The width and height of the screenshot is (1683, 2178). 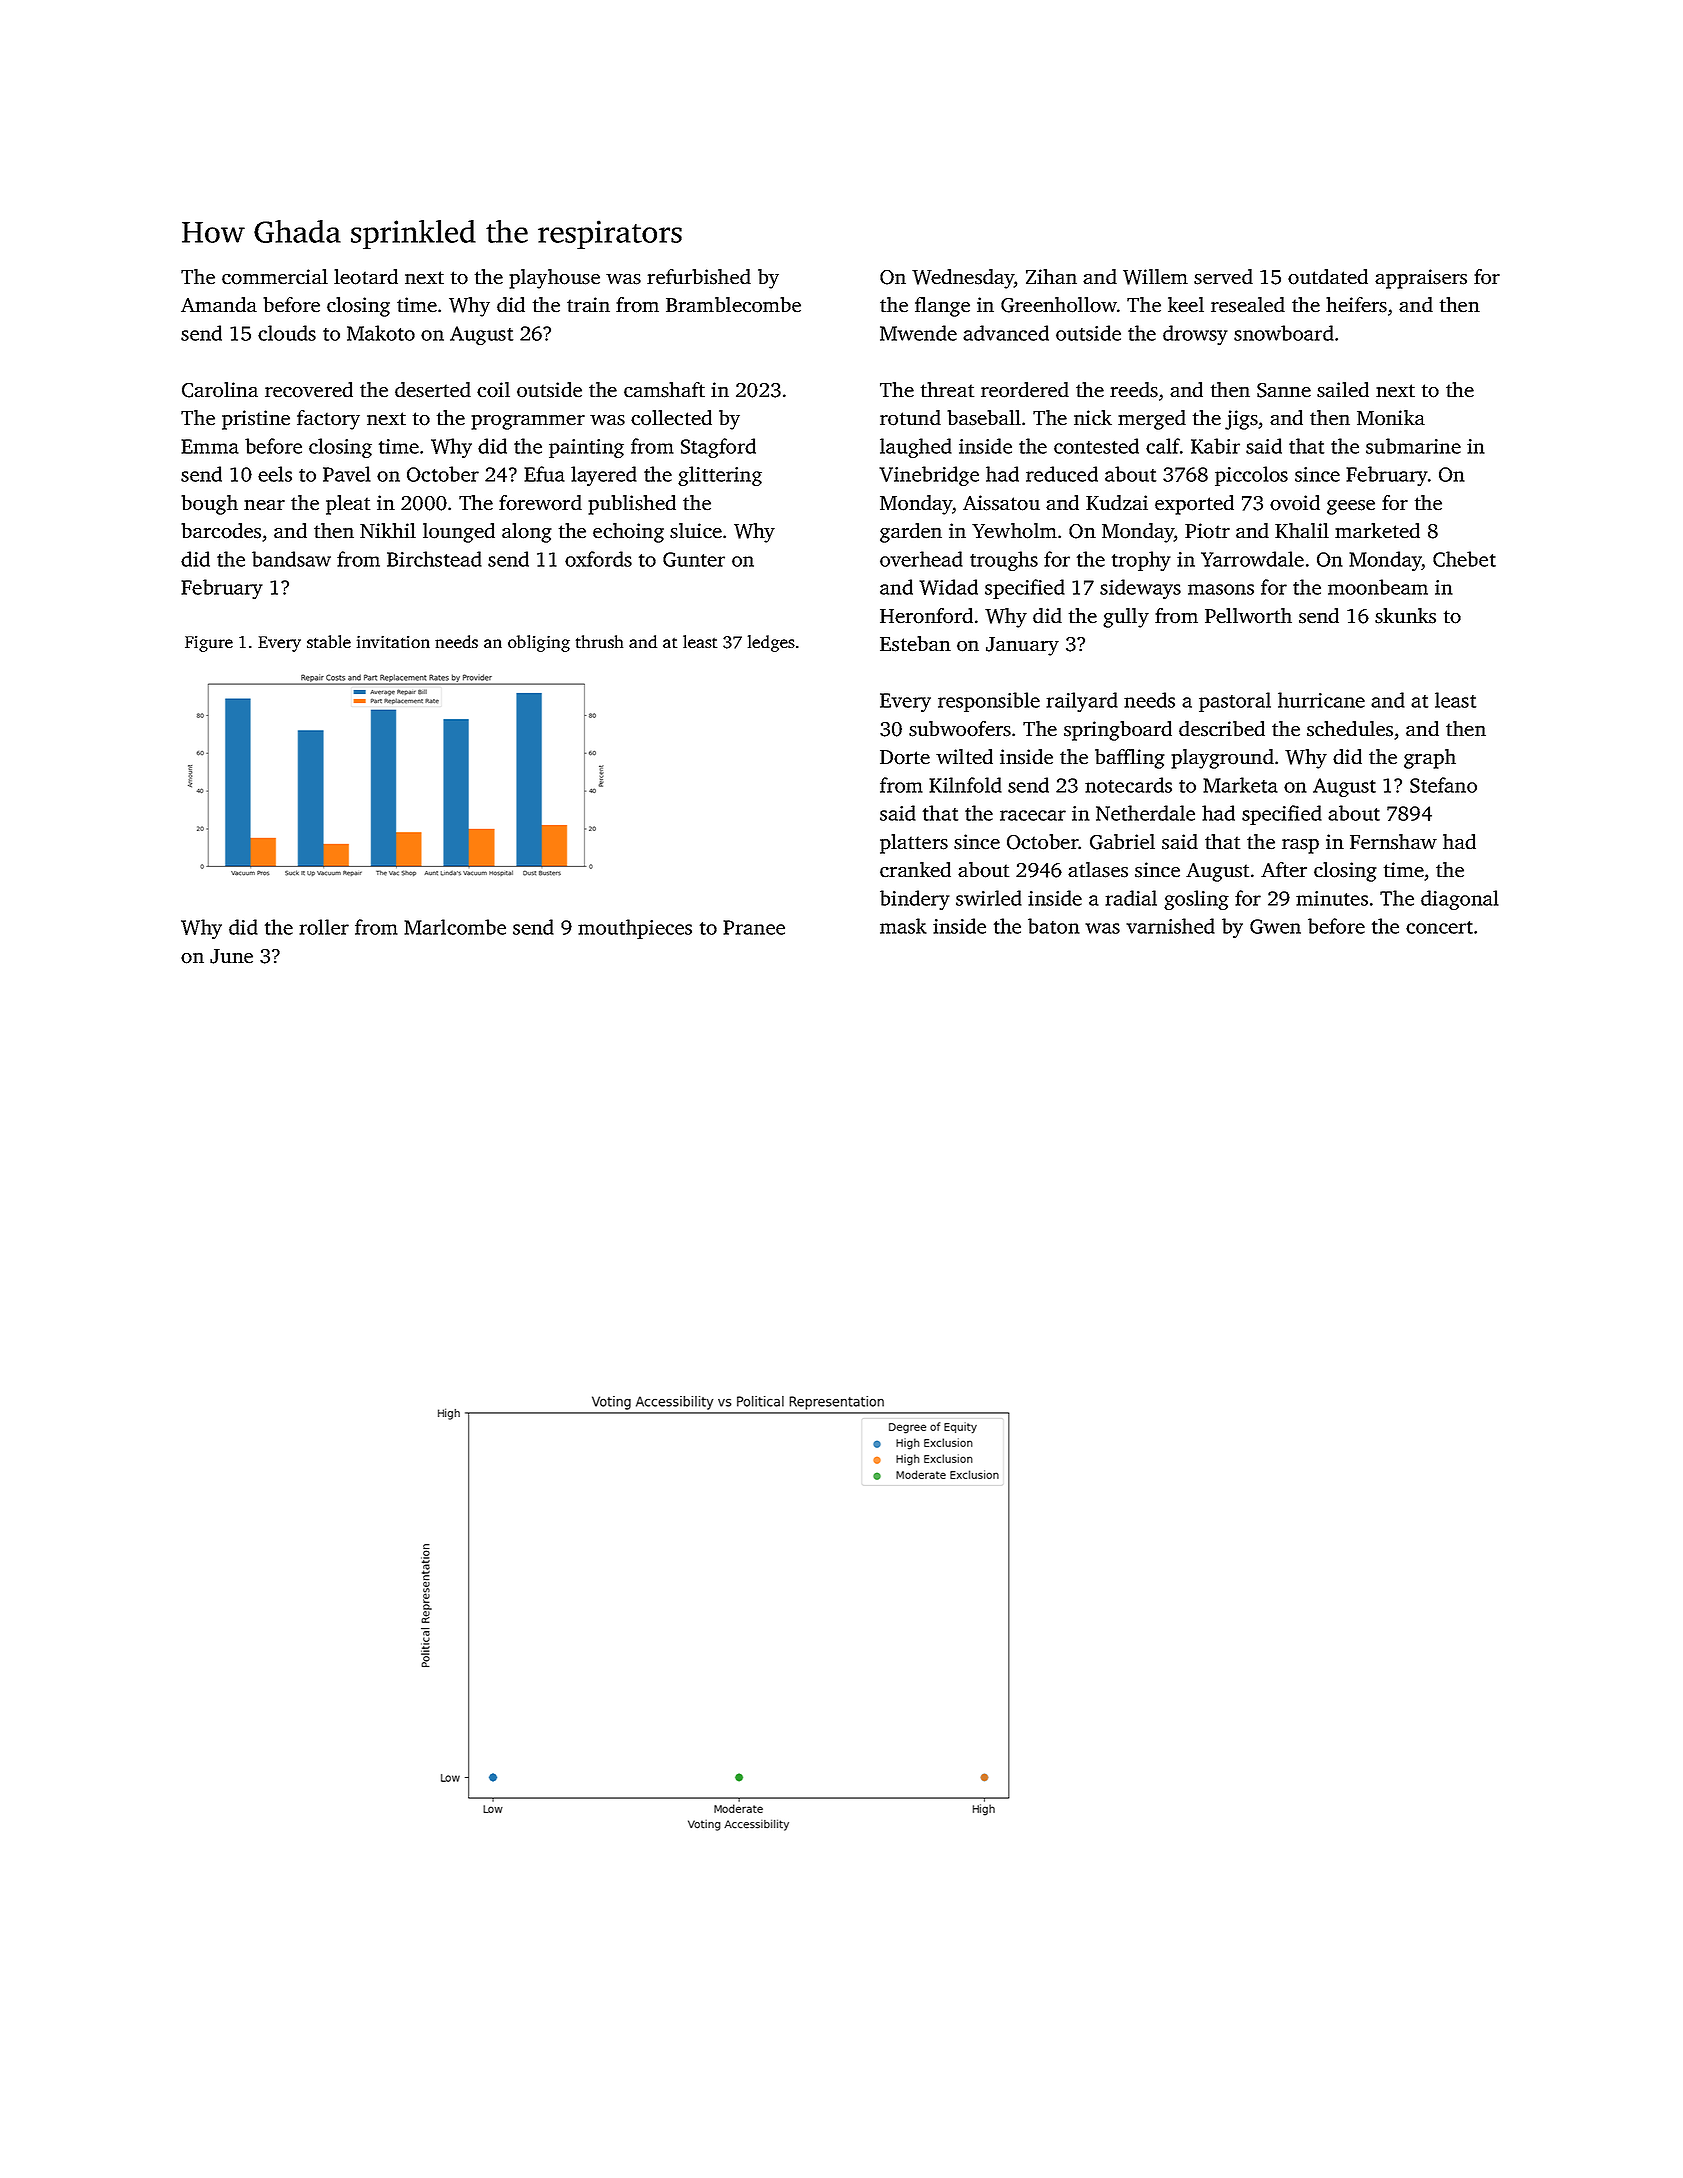 I want to click on threat, so click(x=948, y=390).
